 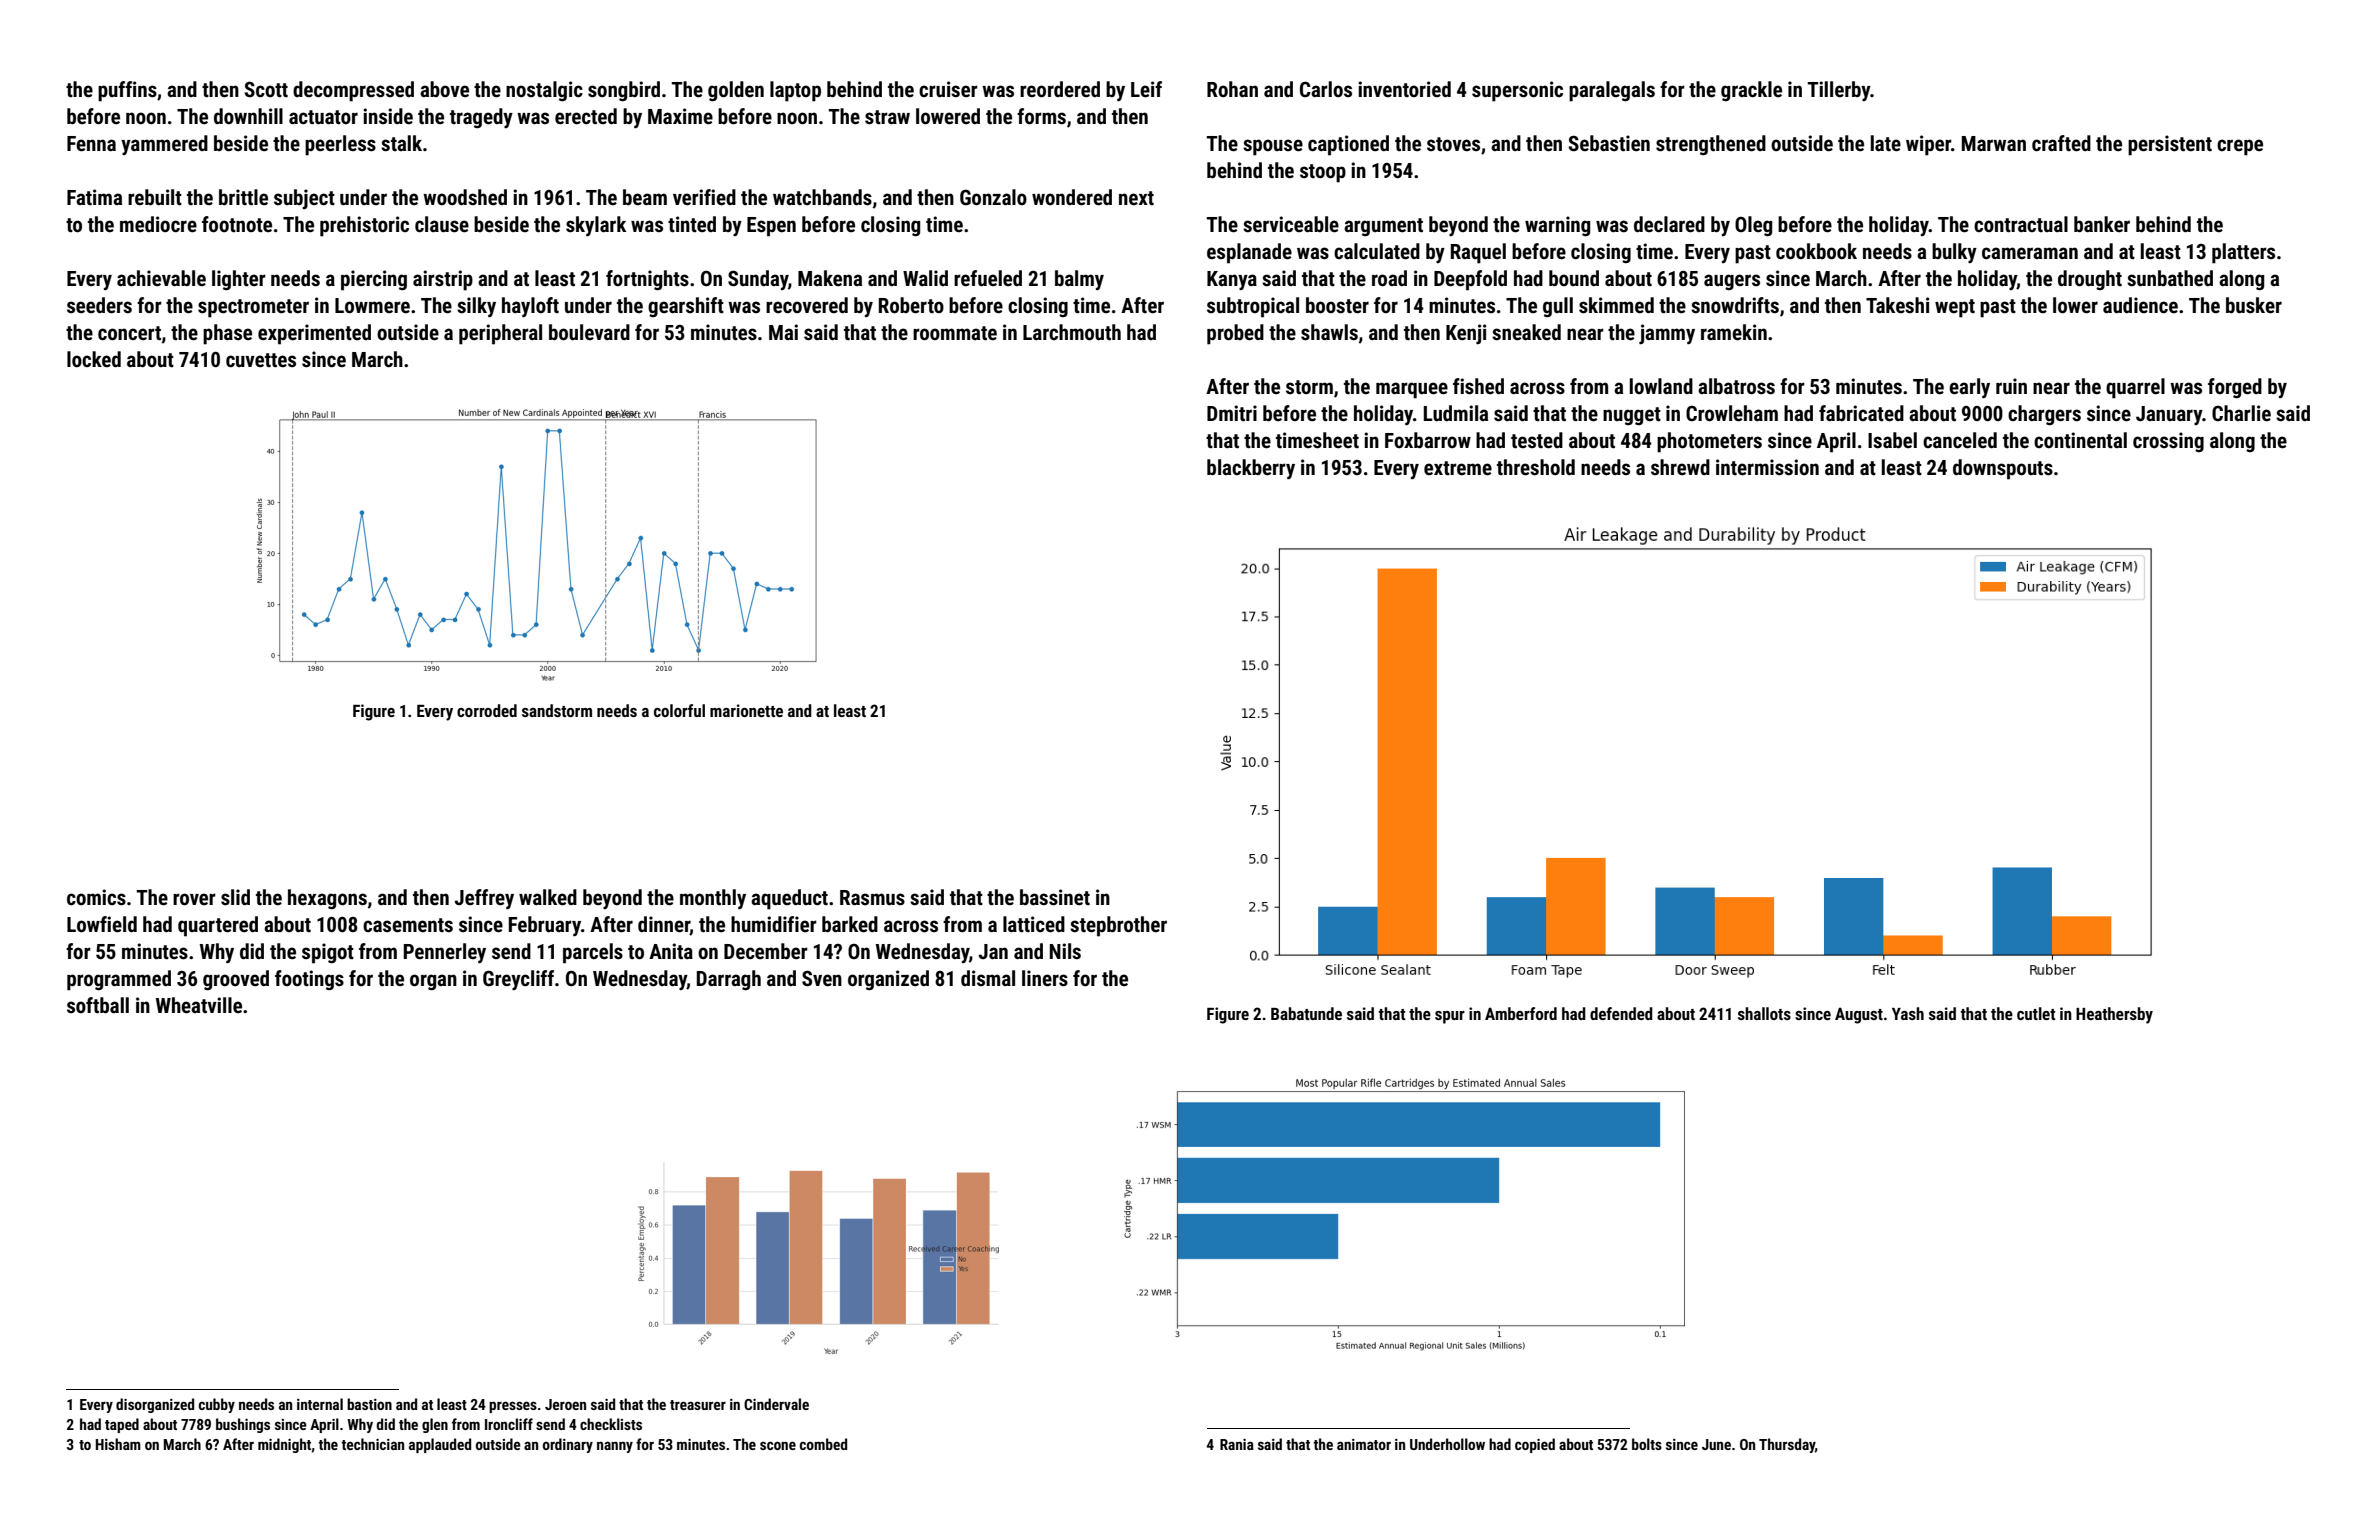 What do you see at coordinates (217, 1405) in the screenshot?
I see `cubby` at bounding box center [217, 1405].
